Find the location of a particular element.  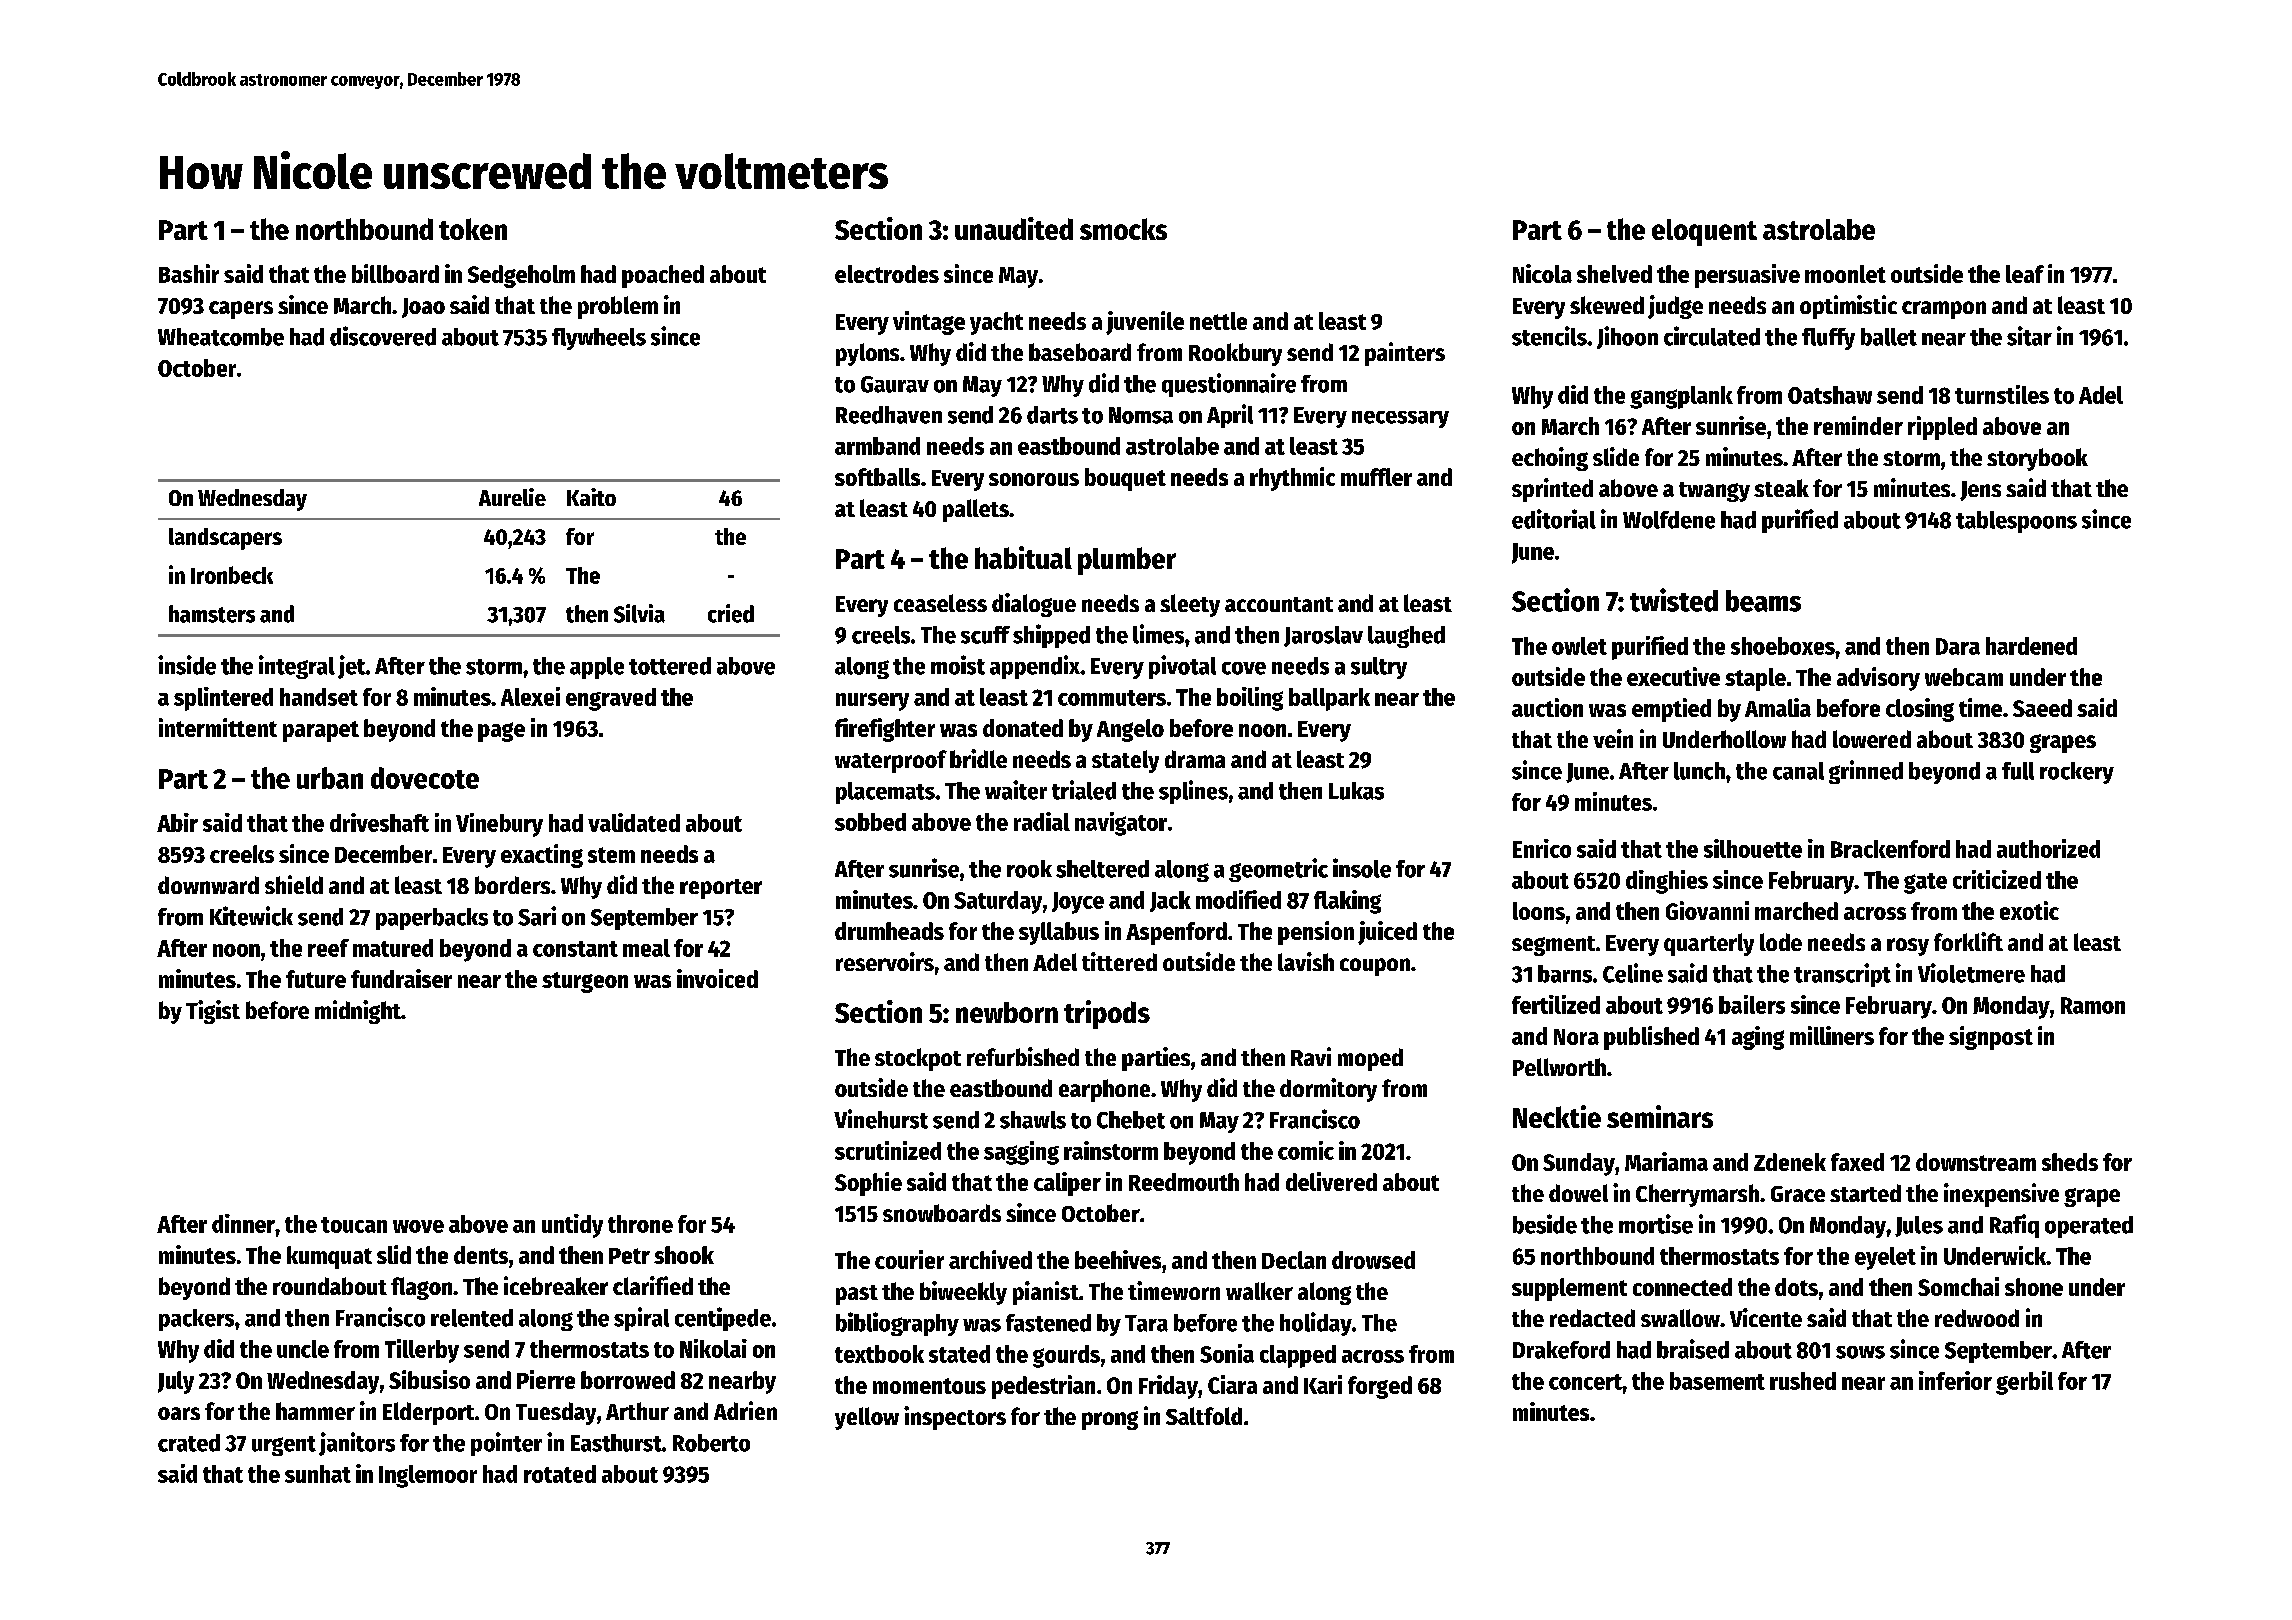

Wheatcombe is located at coordinates (221, 337).
